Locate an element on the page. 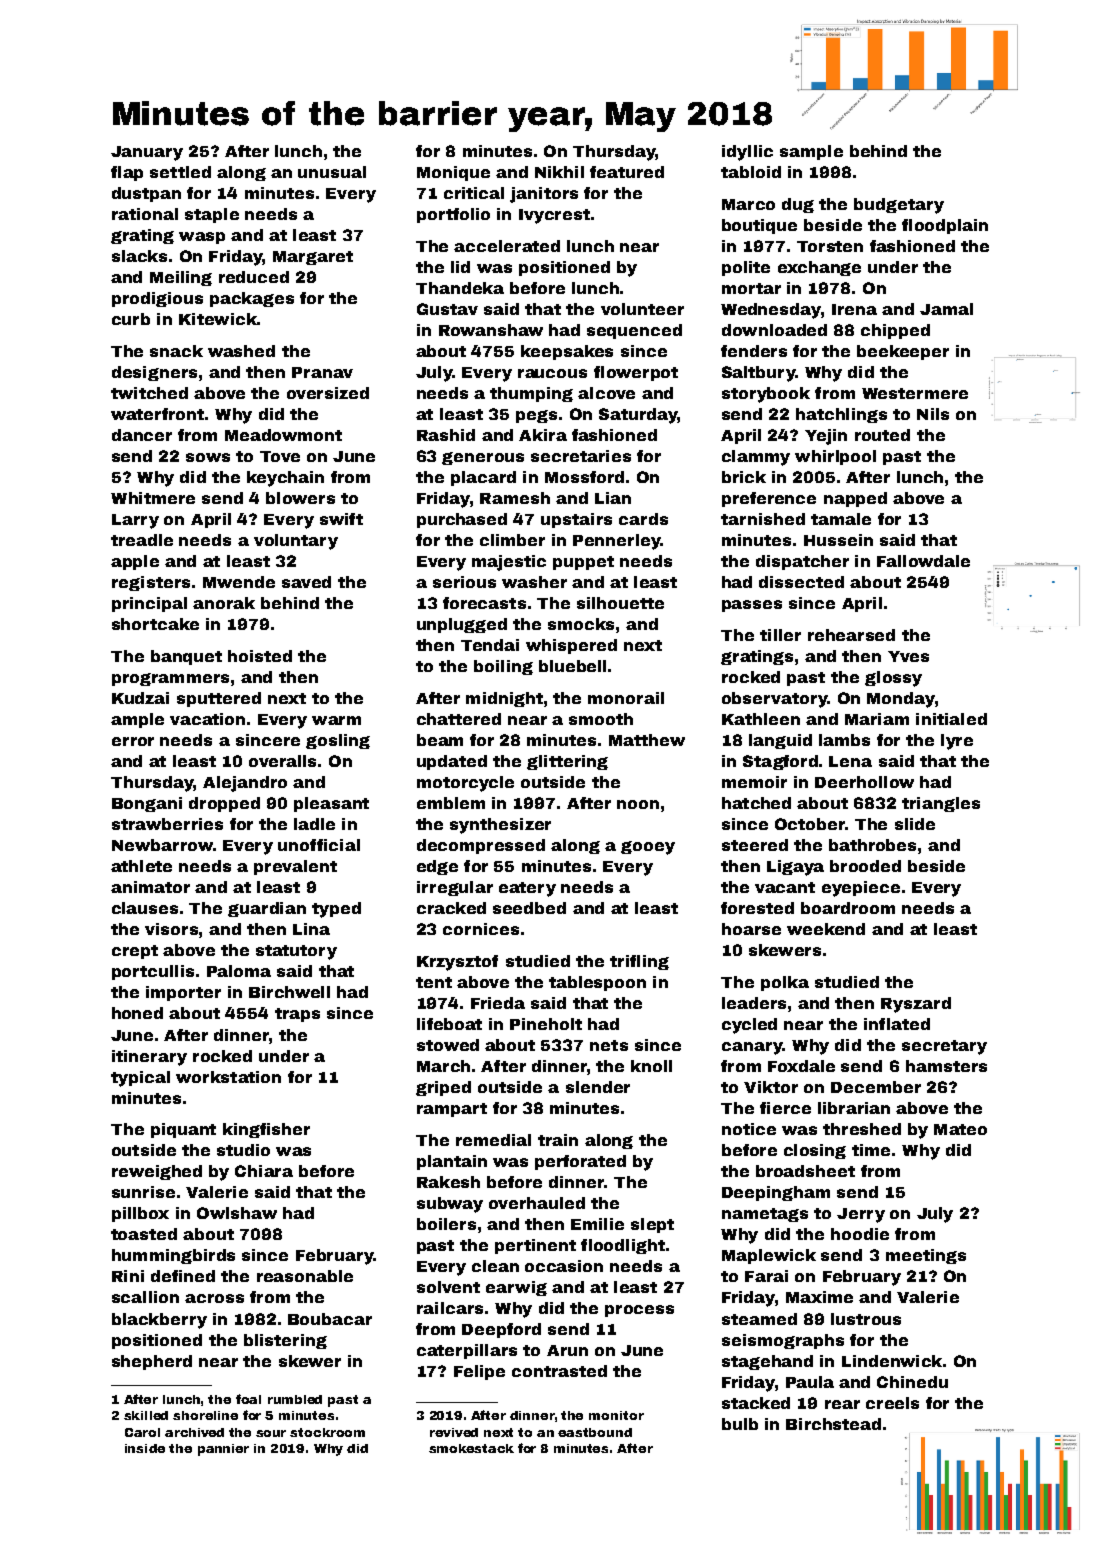  closing is located at coordinates (815, 1151).
